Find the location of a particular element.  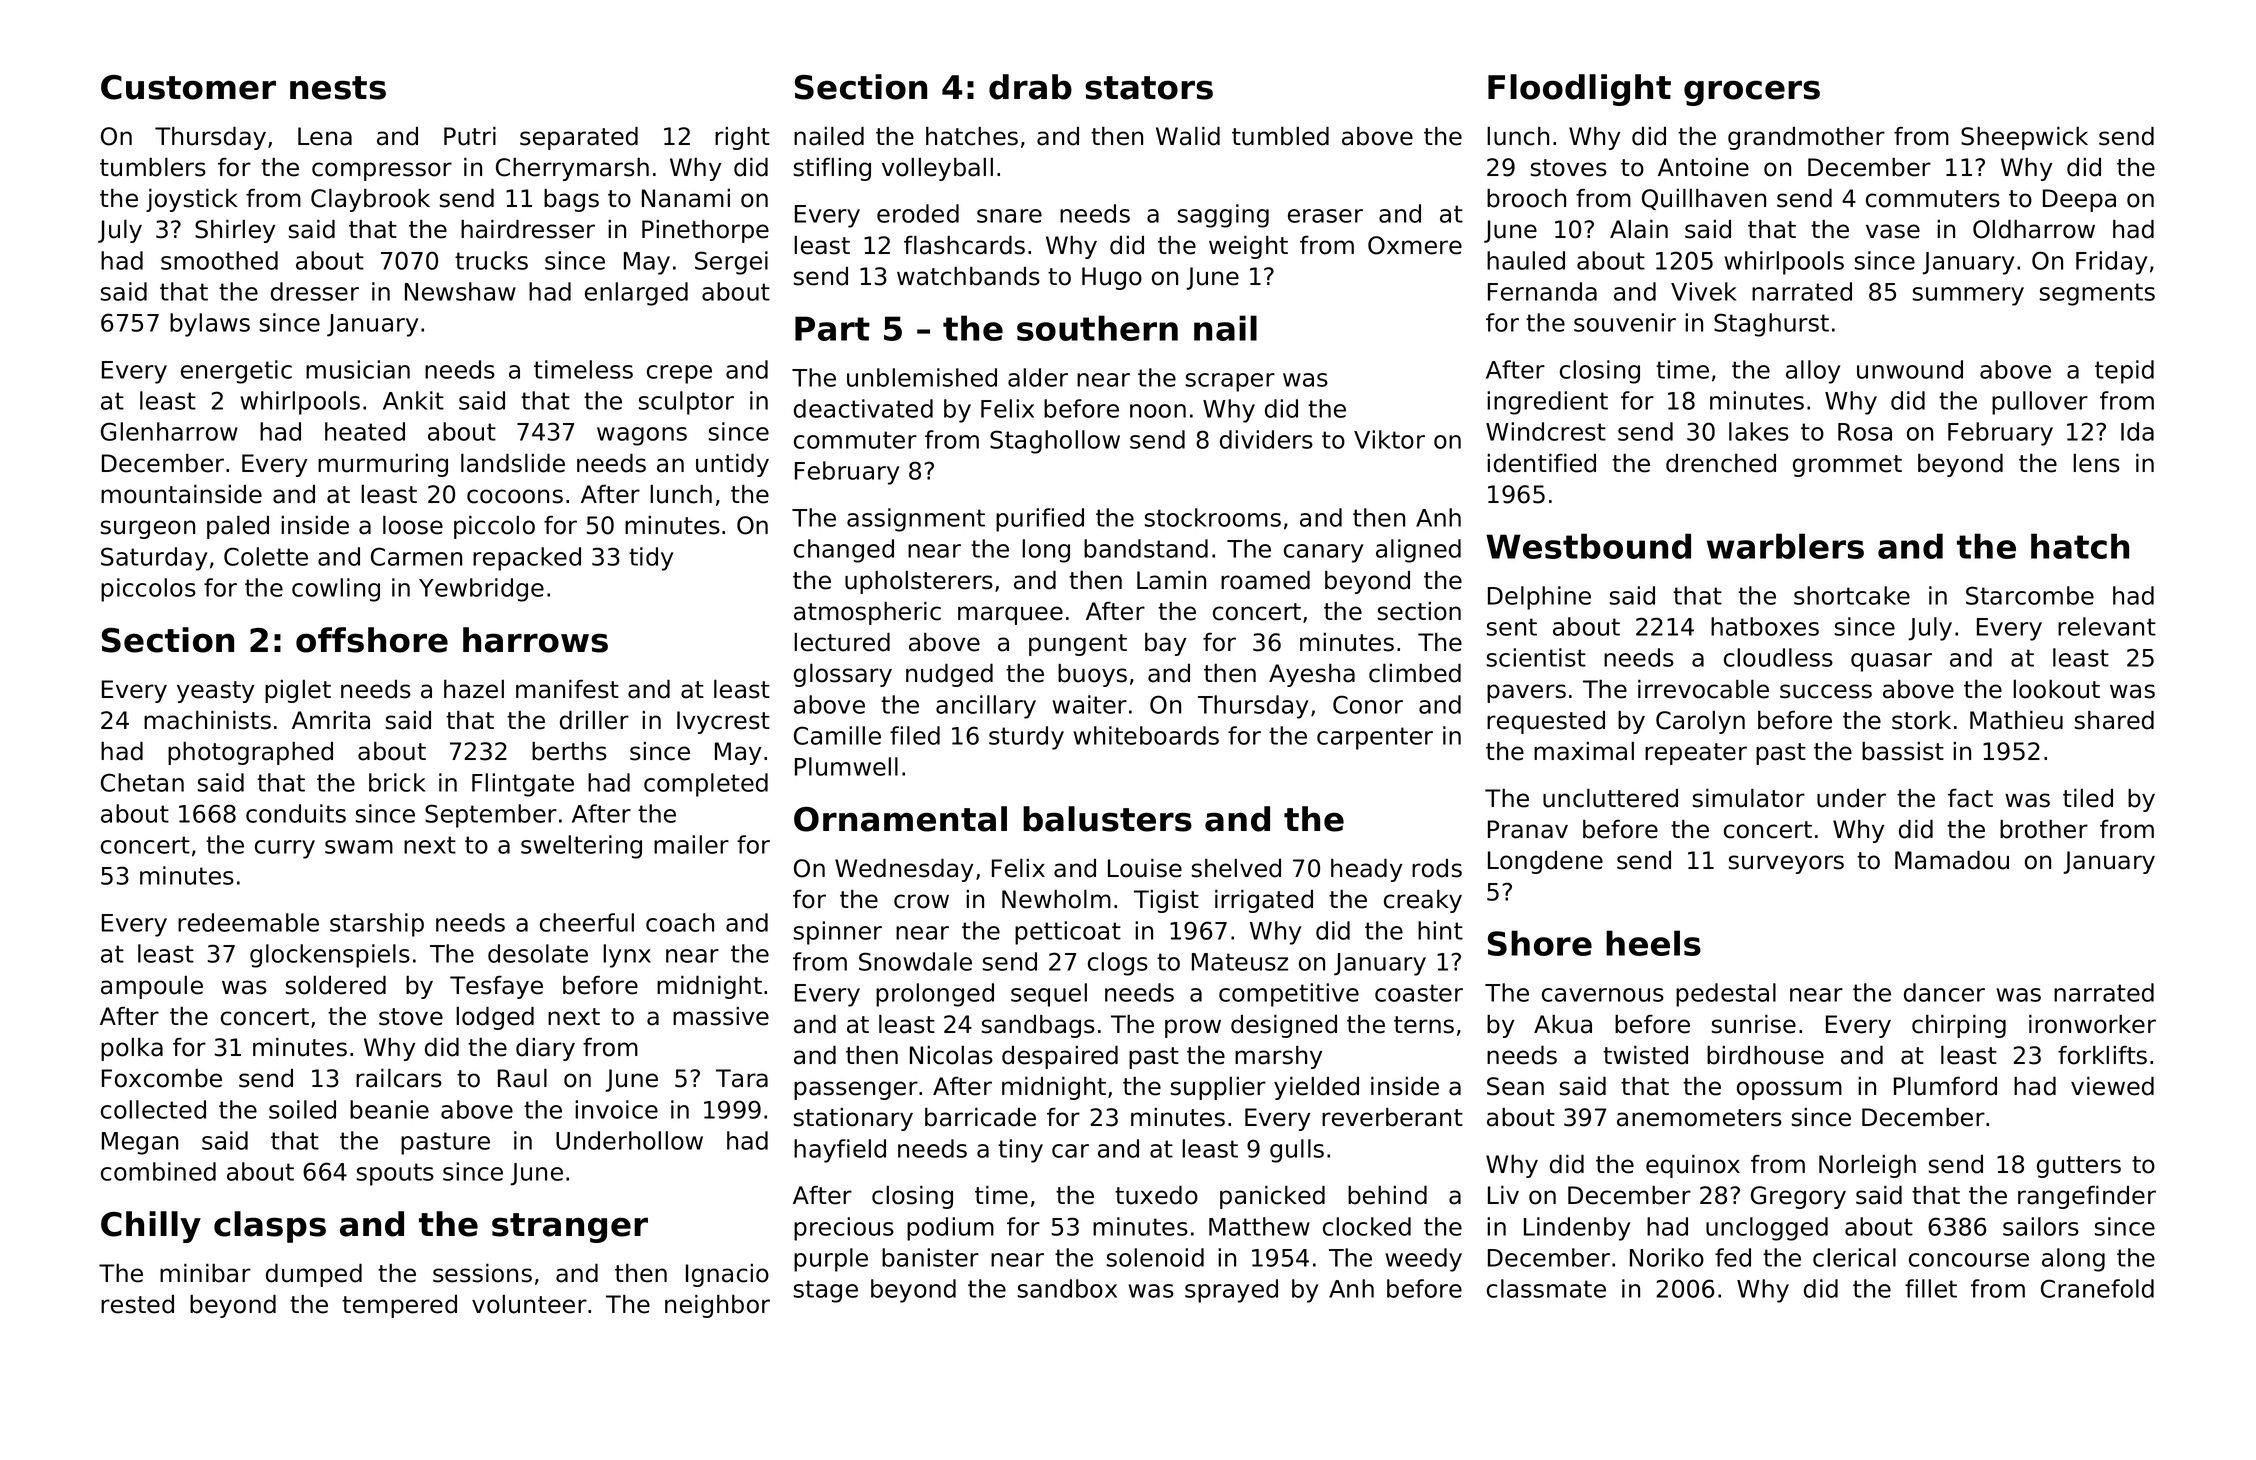

sequel is located at coordinates (1049, 995).
